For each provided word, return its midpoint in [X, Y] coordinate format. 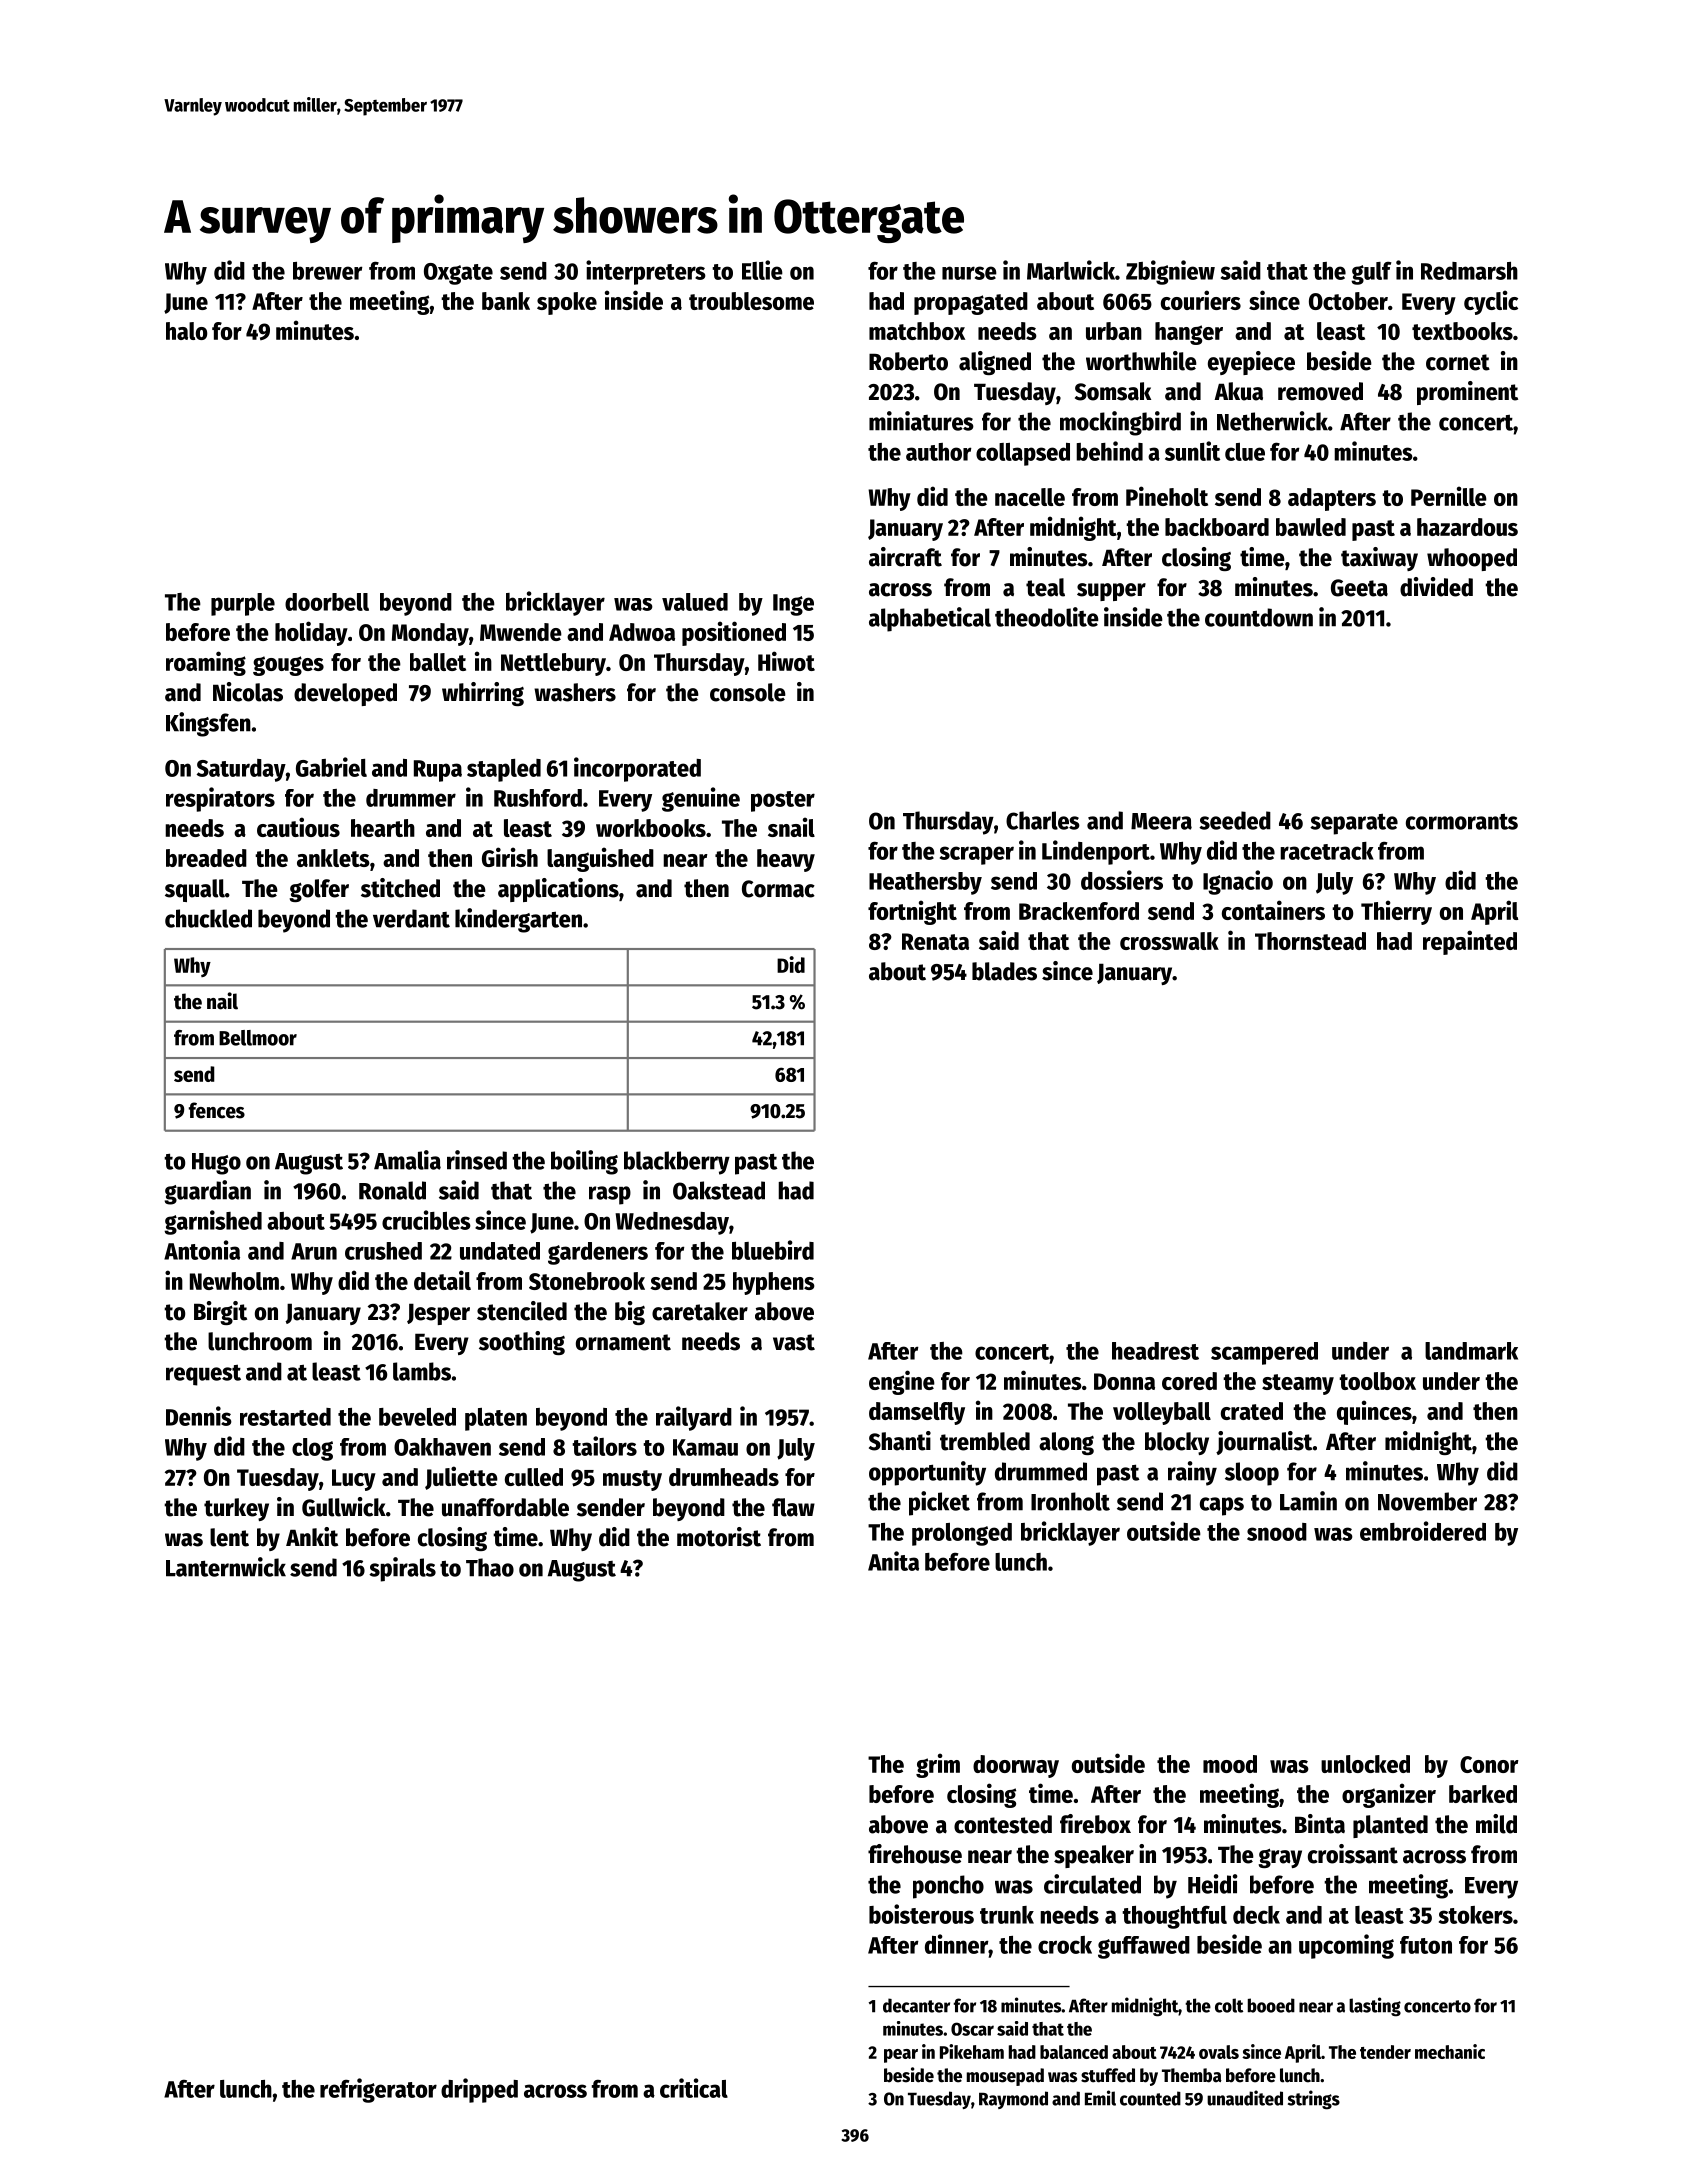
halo [186, 331]
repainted [1470, 942]
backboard [1217, 527]
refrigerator [378, 2090]
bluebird [773, 1250]
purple [243, 604]
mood [1230, 1764]
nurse [969, 273]
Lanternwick [226, 1567]
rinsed [477, 1160]
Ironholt [1070, 1501]
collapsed [1023, 454]
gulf [1371, 273]
